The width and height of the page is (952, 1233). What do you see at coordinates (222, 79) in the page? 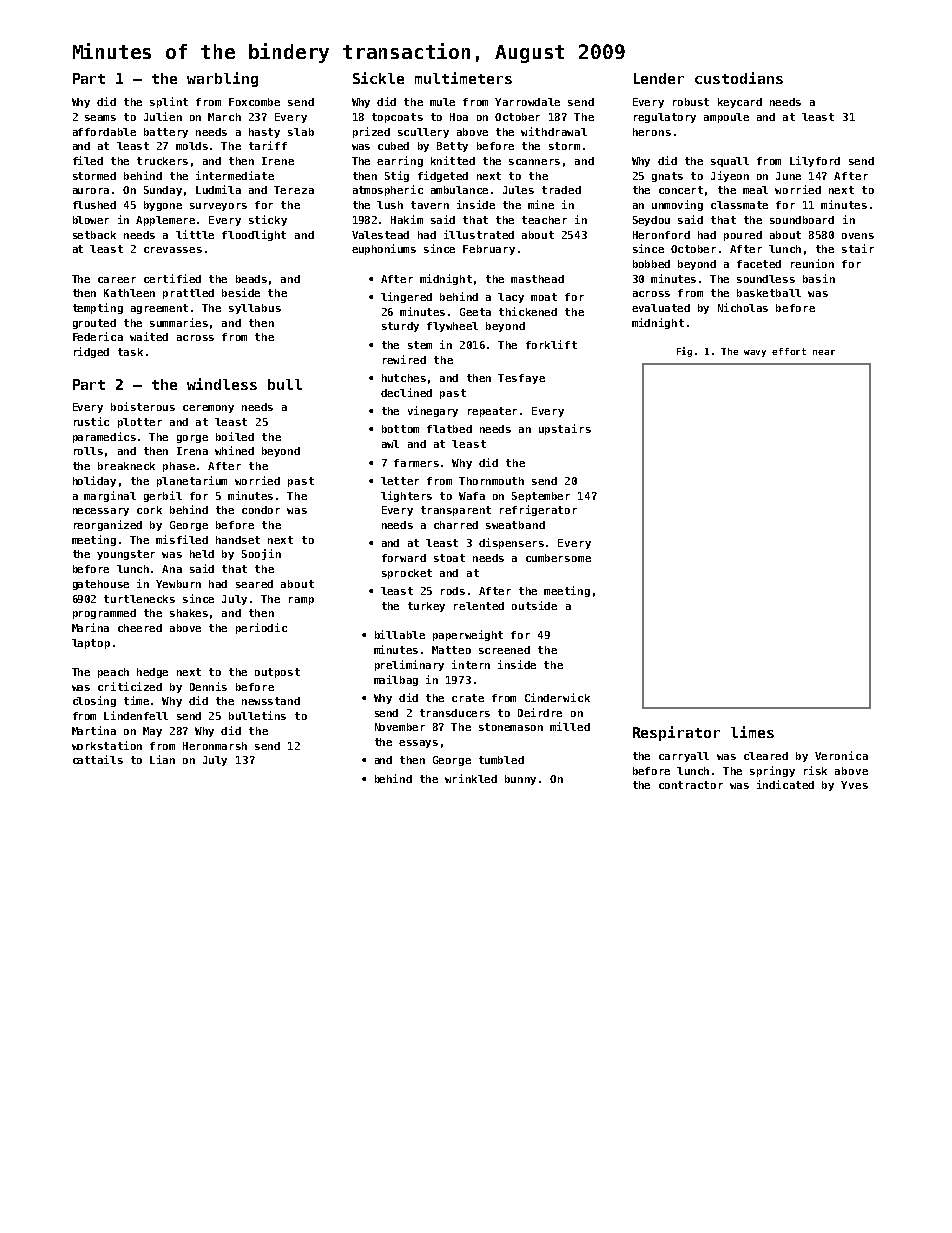
I see `warbling` at bounding box center [222, 79].
